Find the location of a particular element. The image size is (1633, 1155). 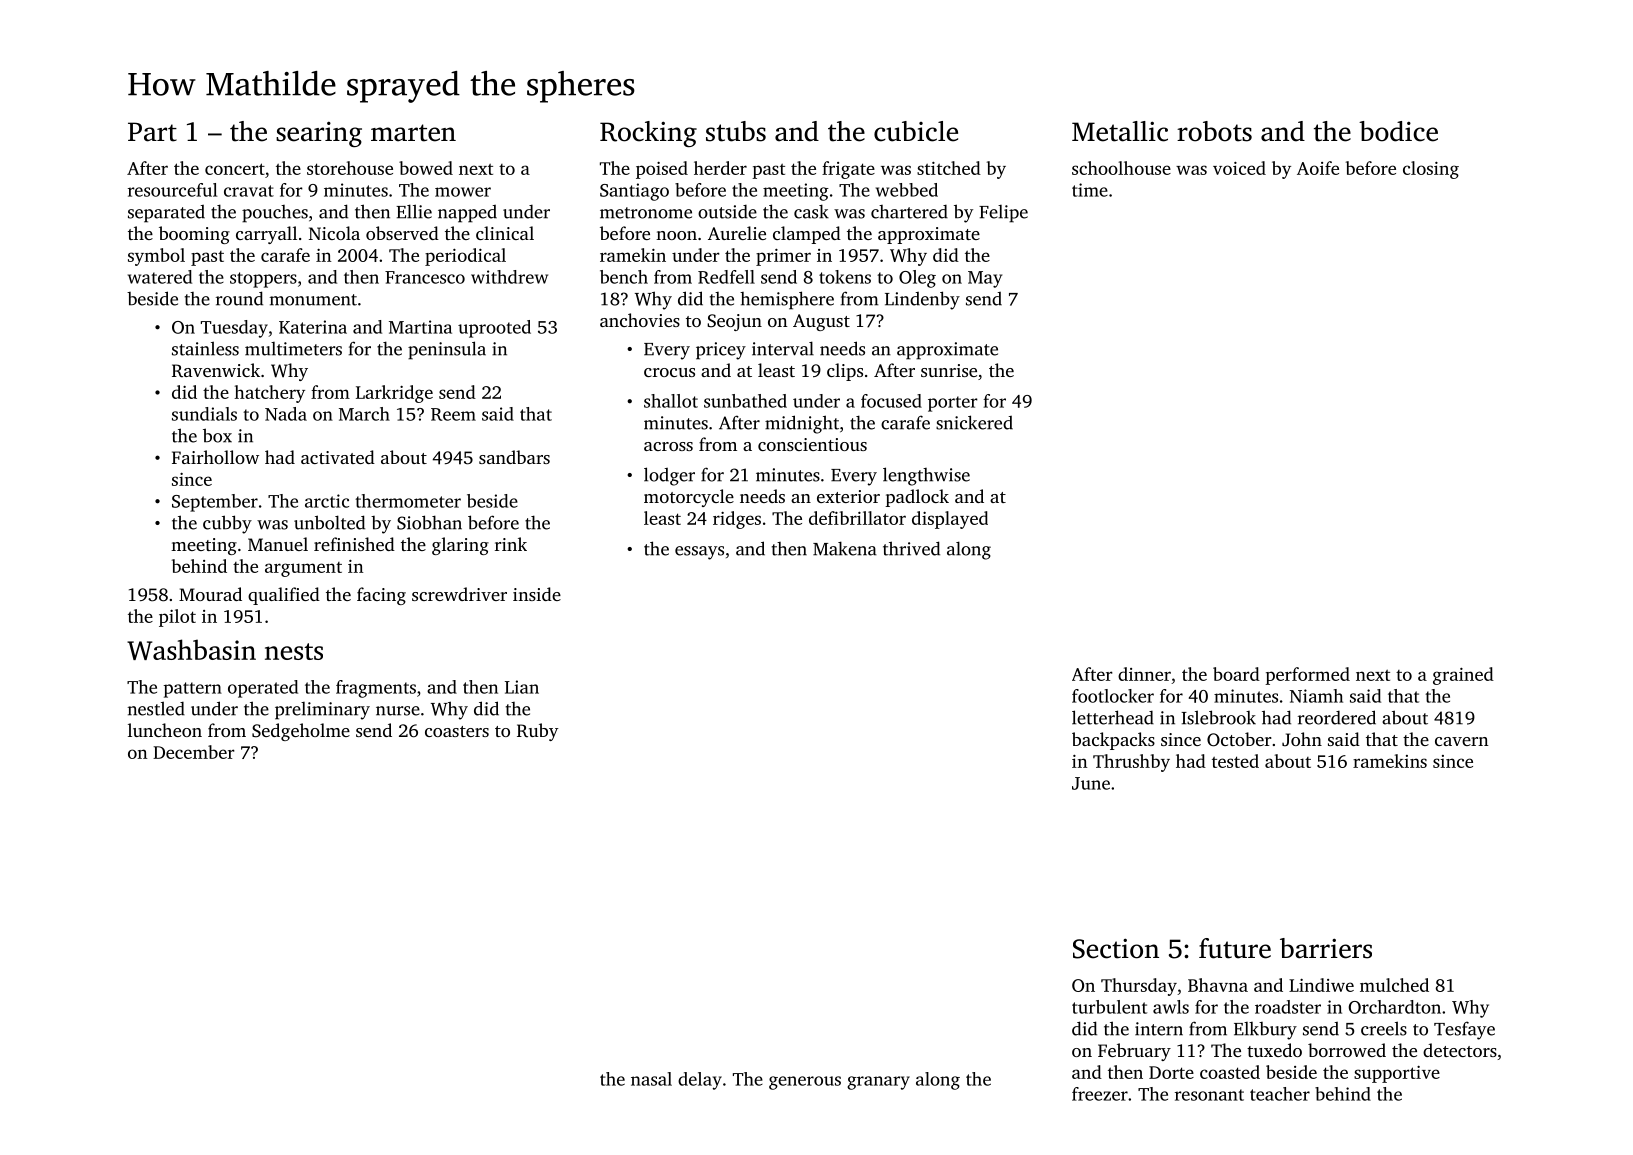

searing is located at coordinates (319, 134).
